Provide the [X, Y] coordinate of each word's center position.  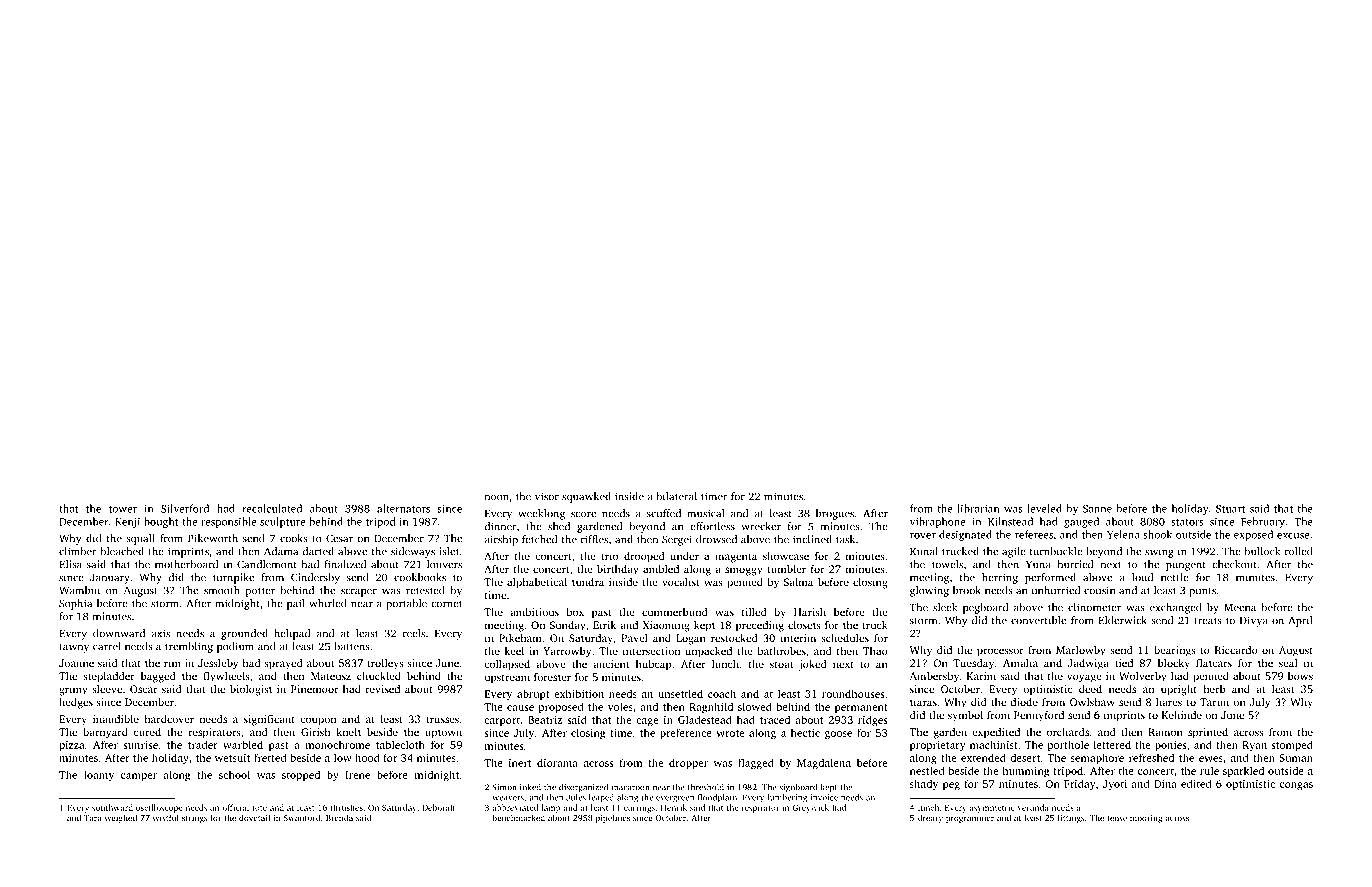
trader [203, 744]
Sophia [75, 604]
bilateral [676, 496]
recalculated [272, 508]
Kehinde [1182, 715]
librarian [978, 508]
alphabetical [537, 583]
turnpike [233, 578]
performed [1050, 578]
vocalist [681, 582]
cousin [1099, 590]
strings [194, 819]
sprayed [283, 664]
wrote [730, 733]
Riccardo [1236, 650]
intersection [651, 651]
